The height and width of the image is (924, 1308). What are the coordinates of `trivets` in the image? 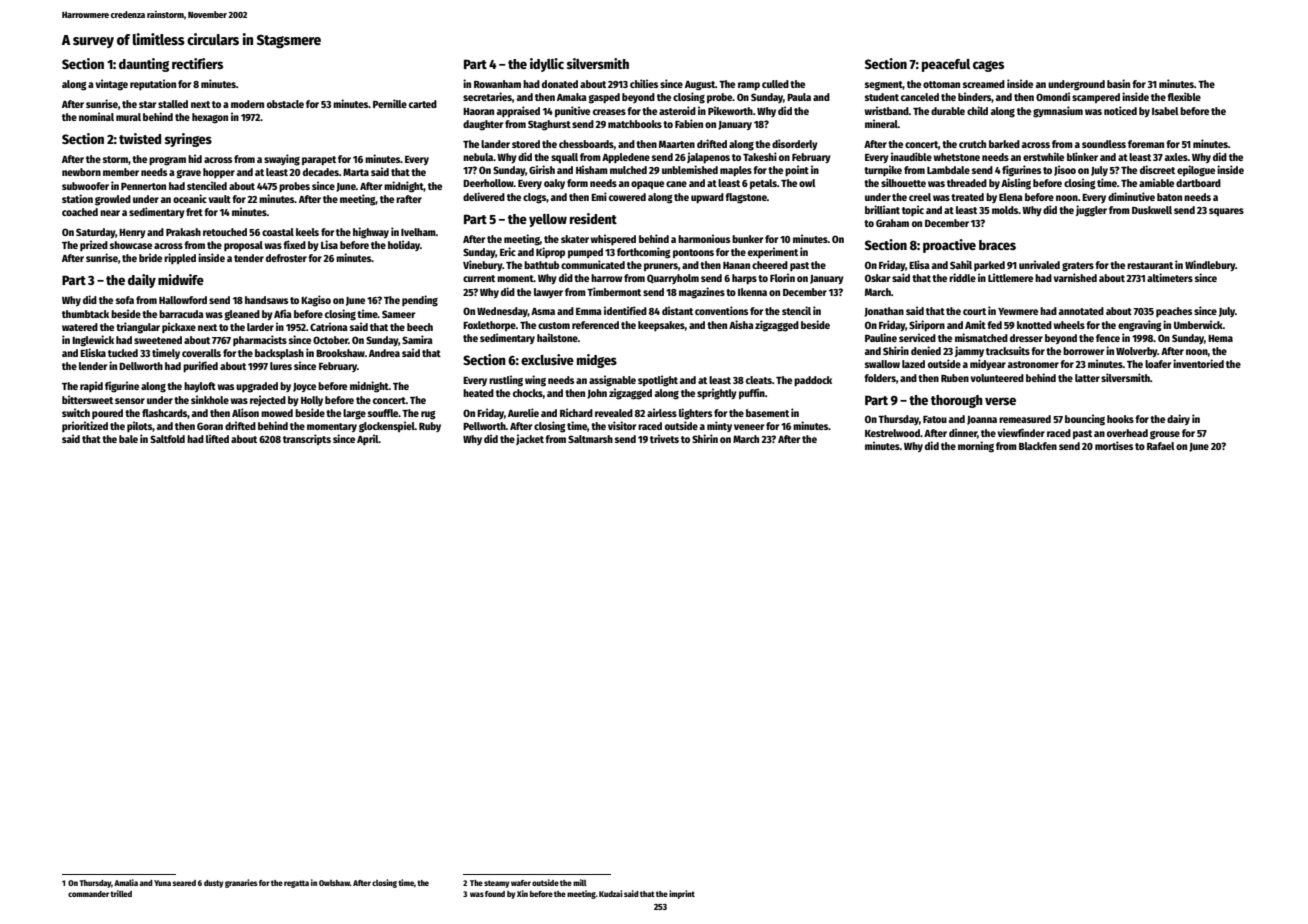 It's located at (664, 438).
